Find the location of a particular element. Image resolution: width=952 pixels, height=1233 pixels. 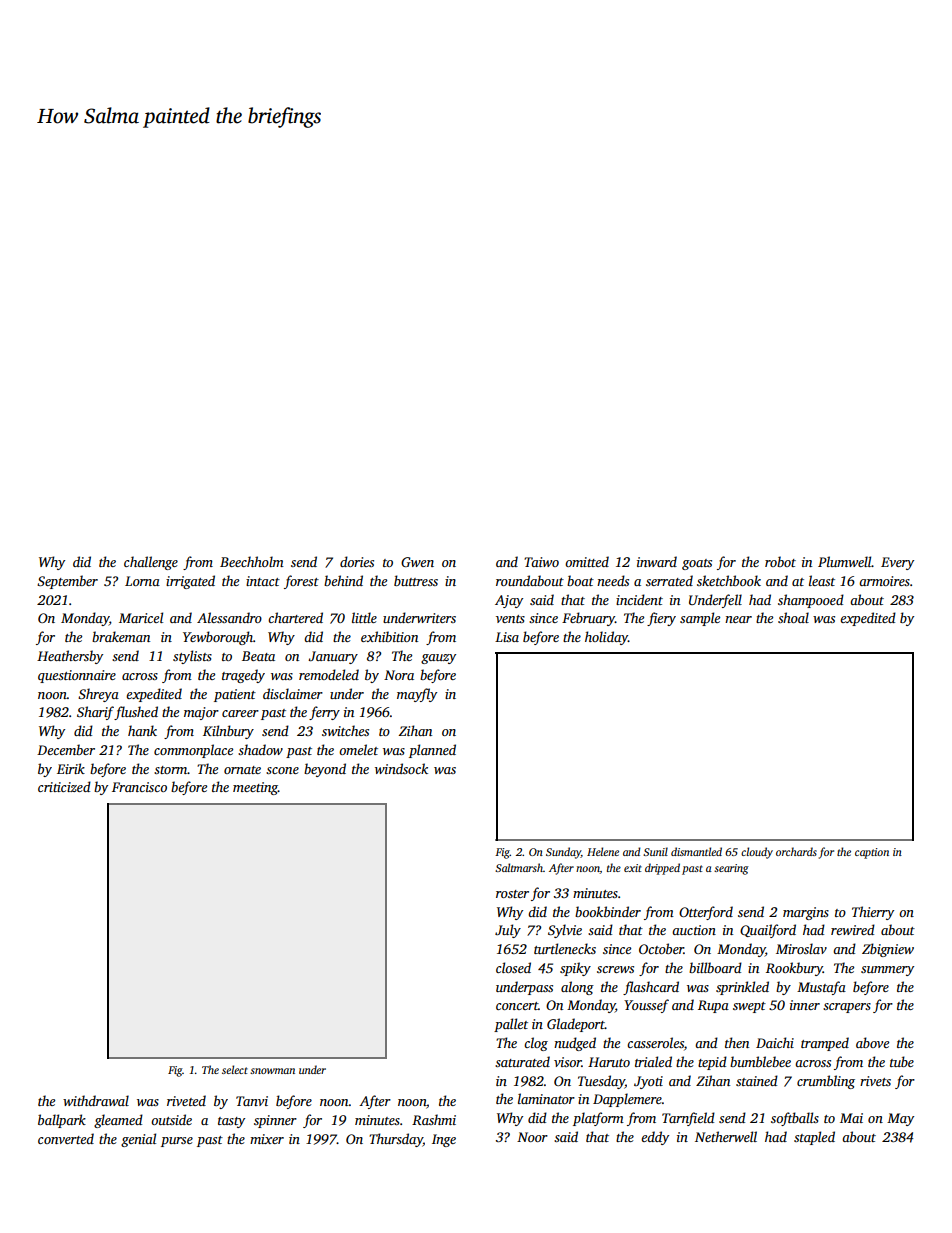

caption is located at coordinates (872, 853).
